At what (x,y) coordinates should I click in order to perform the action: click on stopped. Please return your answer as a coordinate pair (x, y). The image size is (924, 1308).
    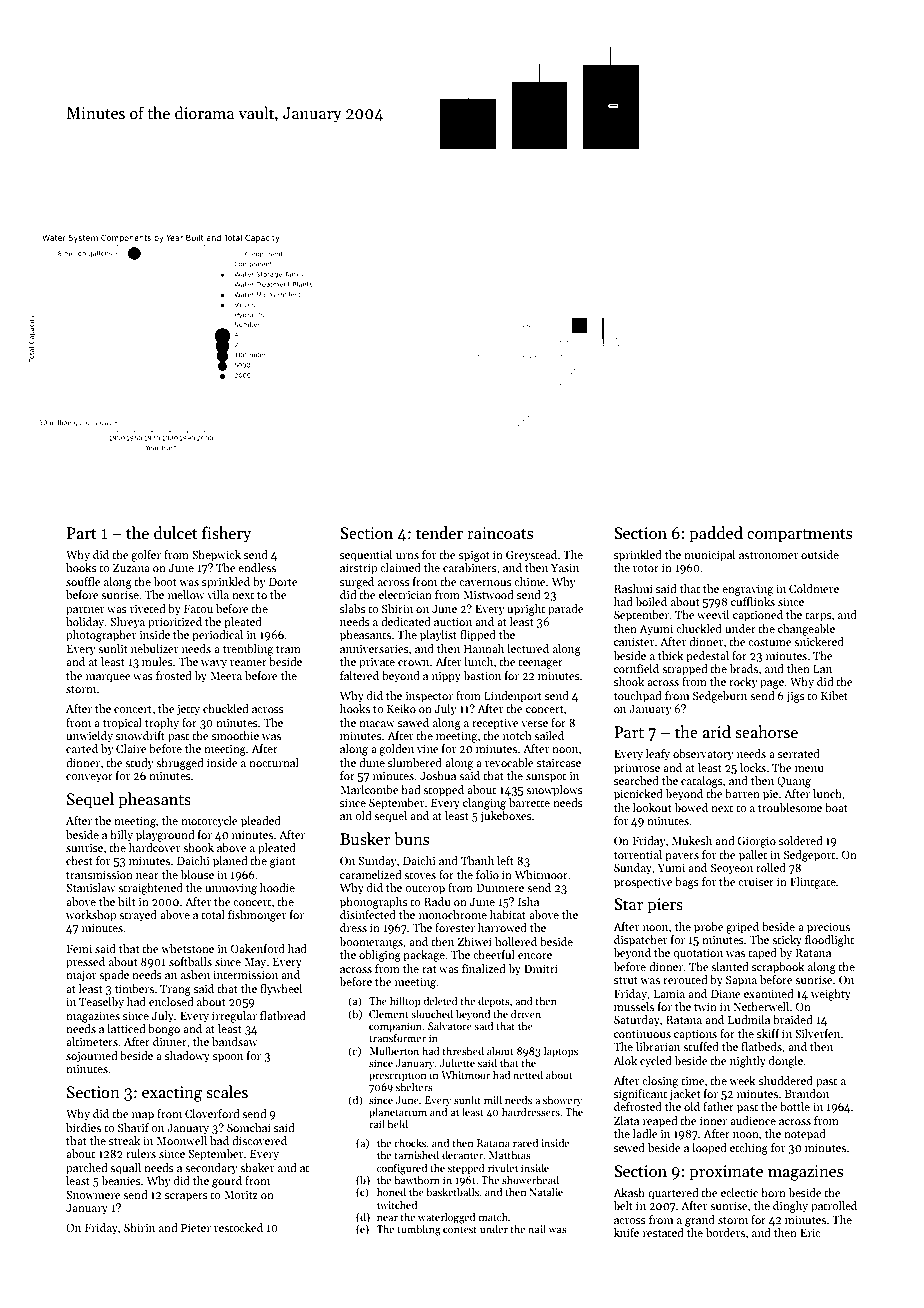
    Looking at the image, I should click on (443, 791).
